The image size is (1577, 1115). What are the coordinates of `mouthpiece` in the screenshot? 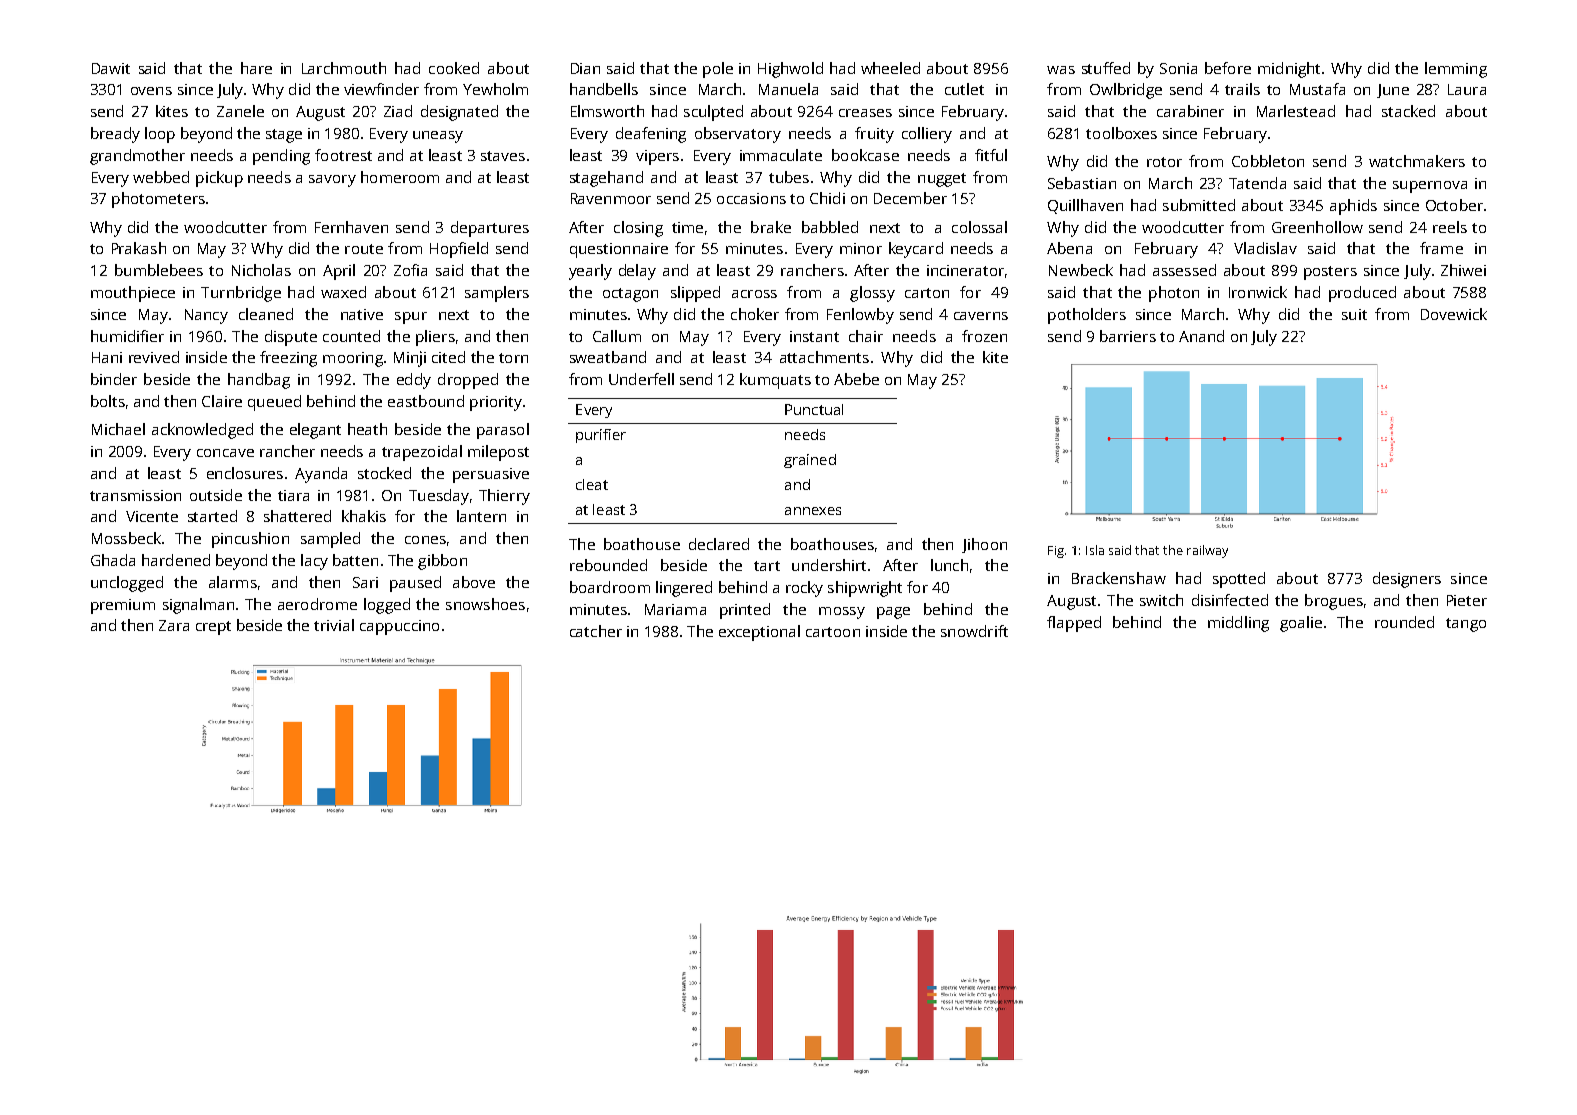 It's located at (133, 294).
